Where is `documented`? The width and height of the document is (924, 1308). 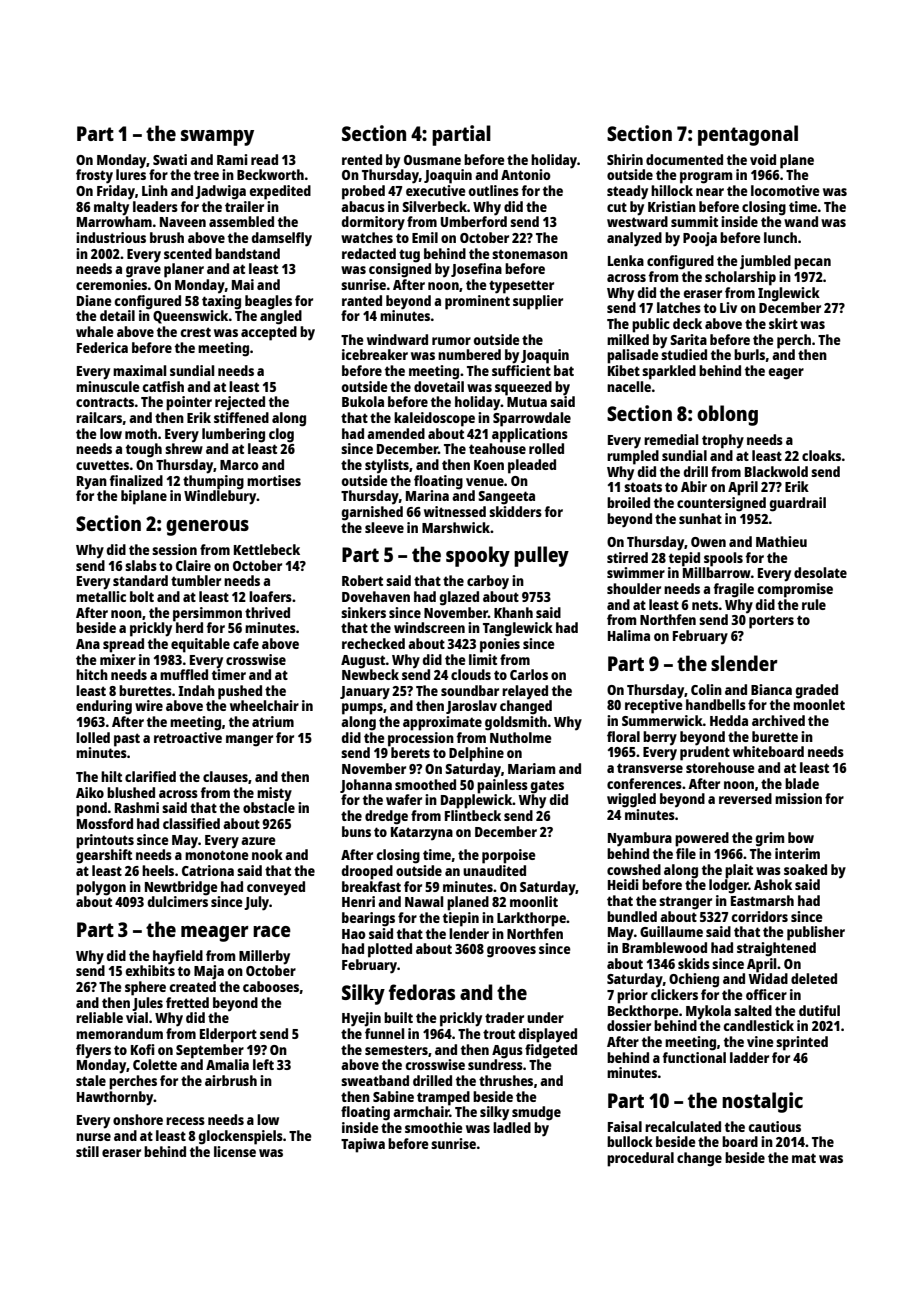 documented is located at coordinates (684, 159).
